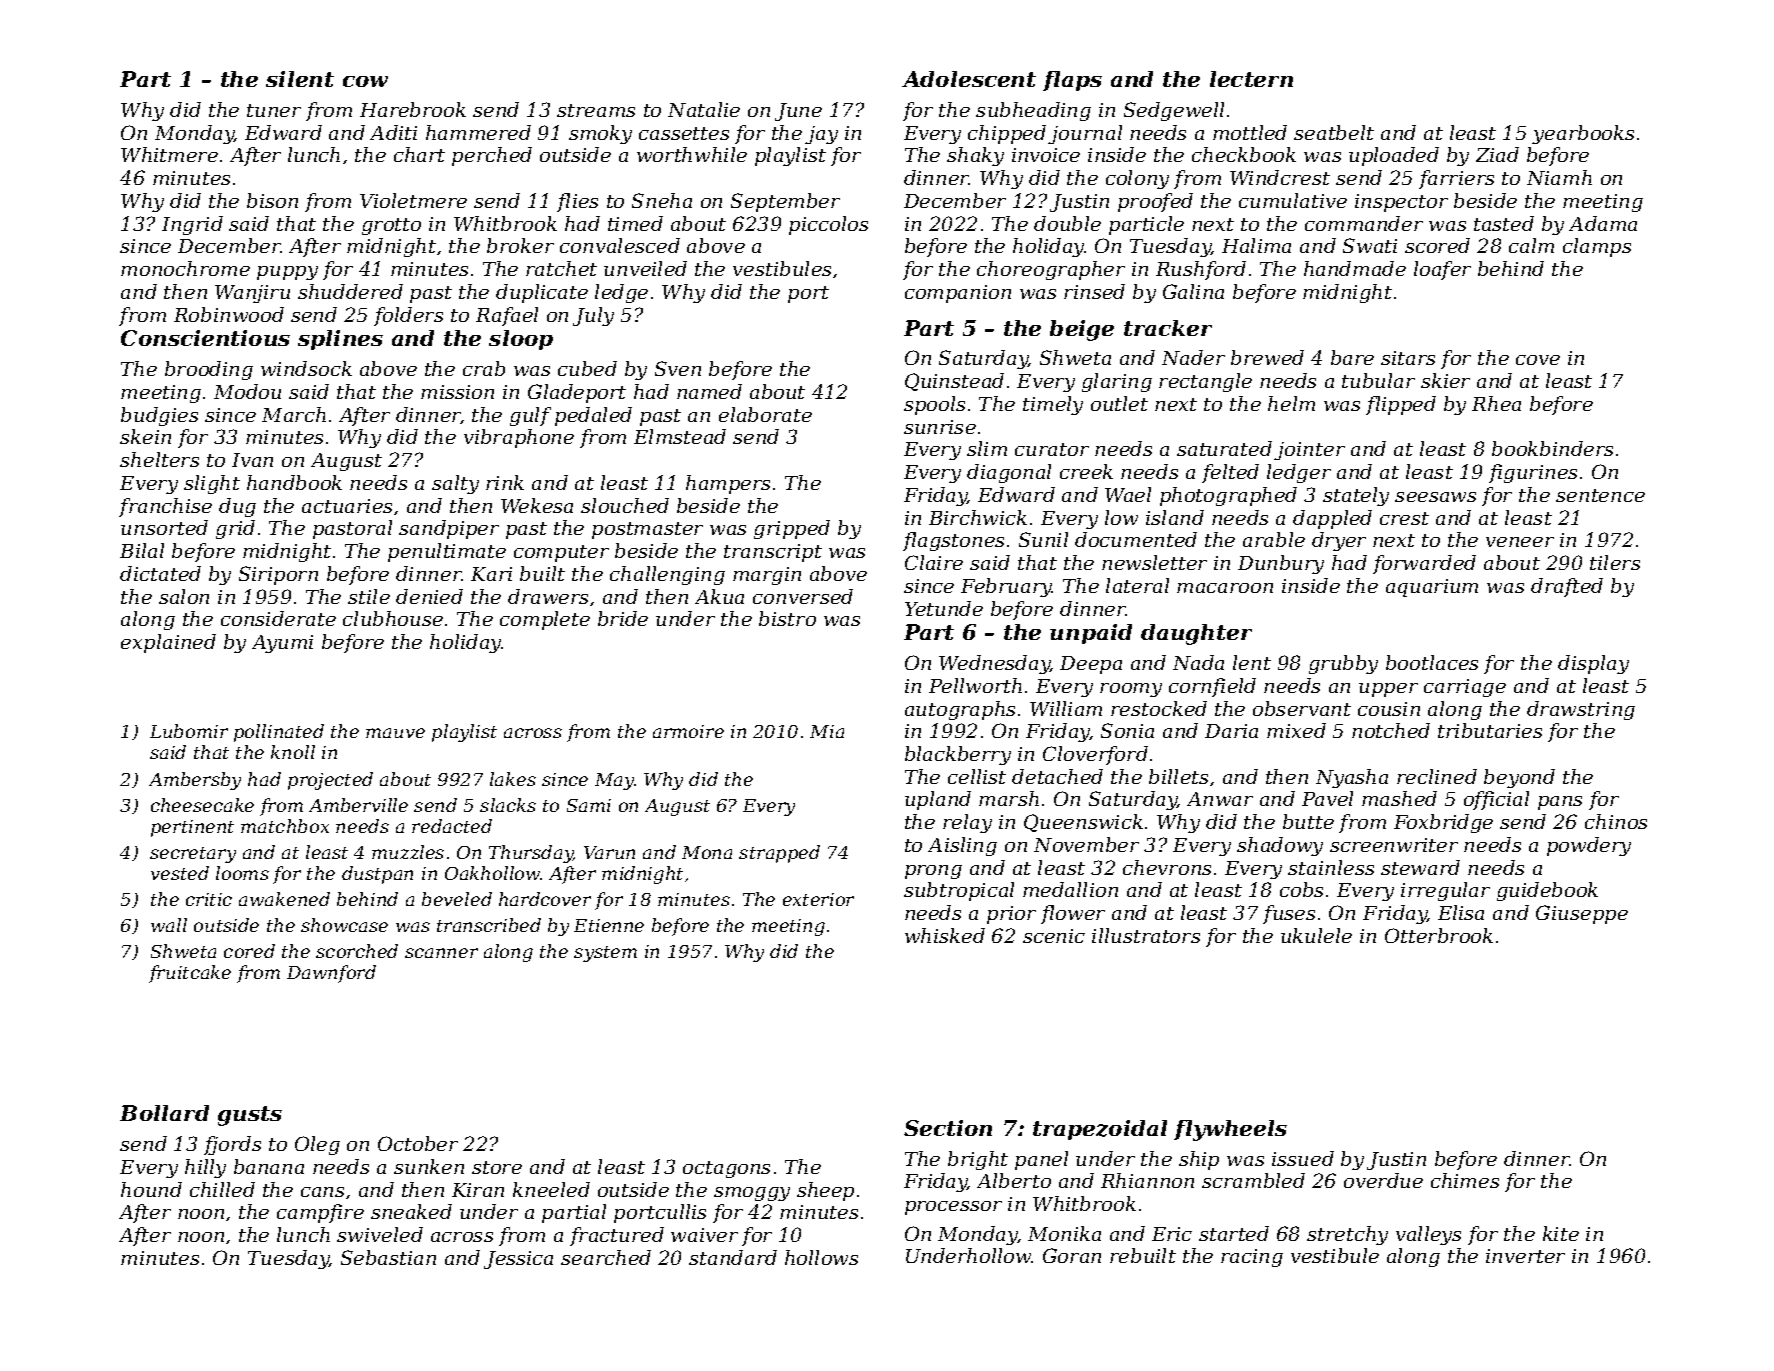 The image size is (1774, 1371). Describe the element at coordinates (684, 133) in the document. I see `cassettes` at that location.
